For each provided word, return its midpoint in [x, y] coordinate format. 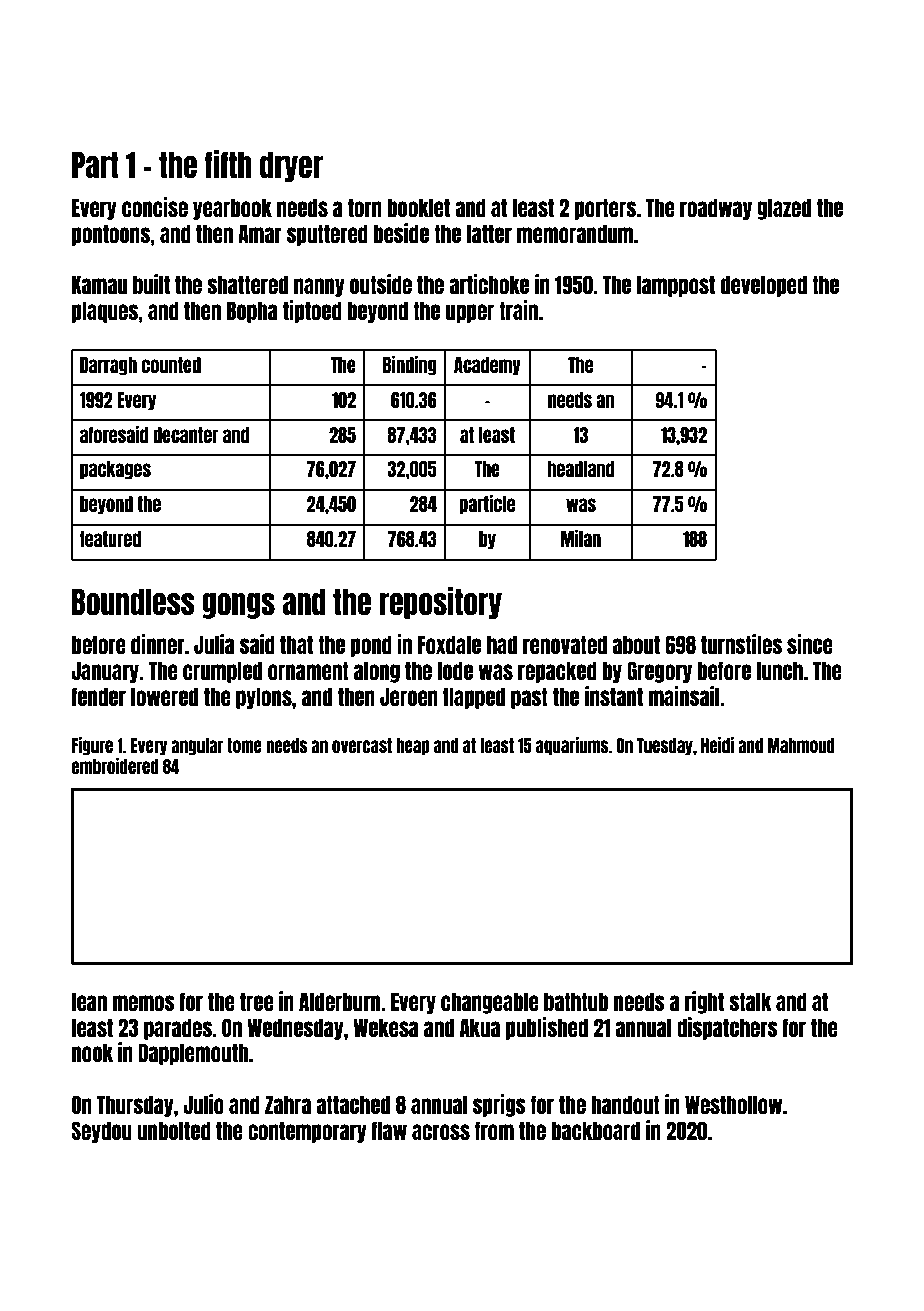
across [441, 1132]
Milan [581, 538]
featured [110, 539]
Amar [260, 233]
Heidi [717, 745]
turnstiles [741, 644]
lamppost [676, 286]
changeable [490, 1003]
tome [244, 745]
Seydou [101, 1132]
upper [470, 313]
